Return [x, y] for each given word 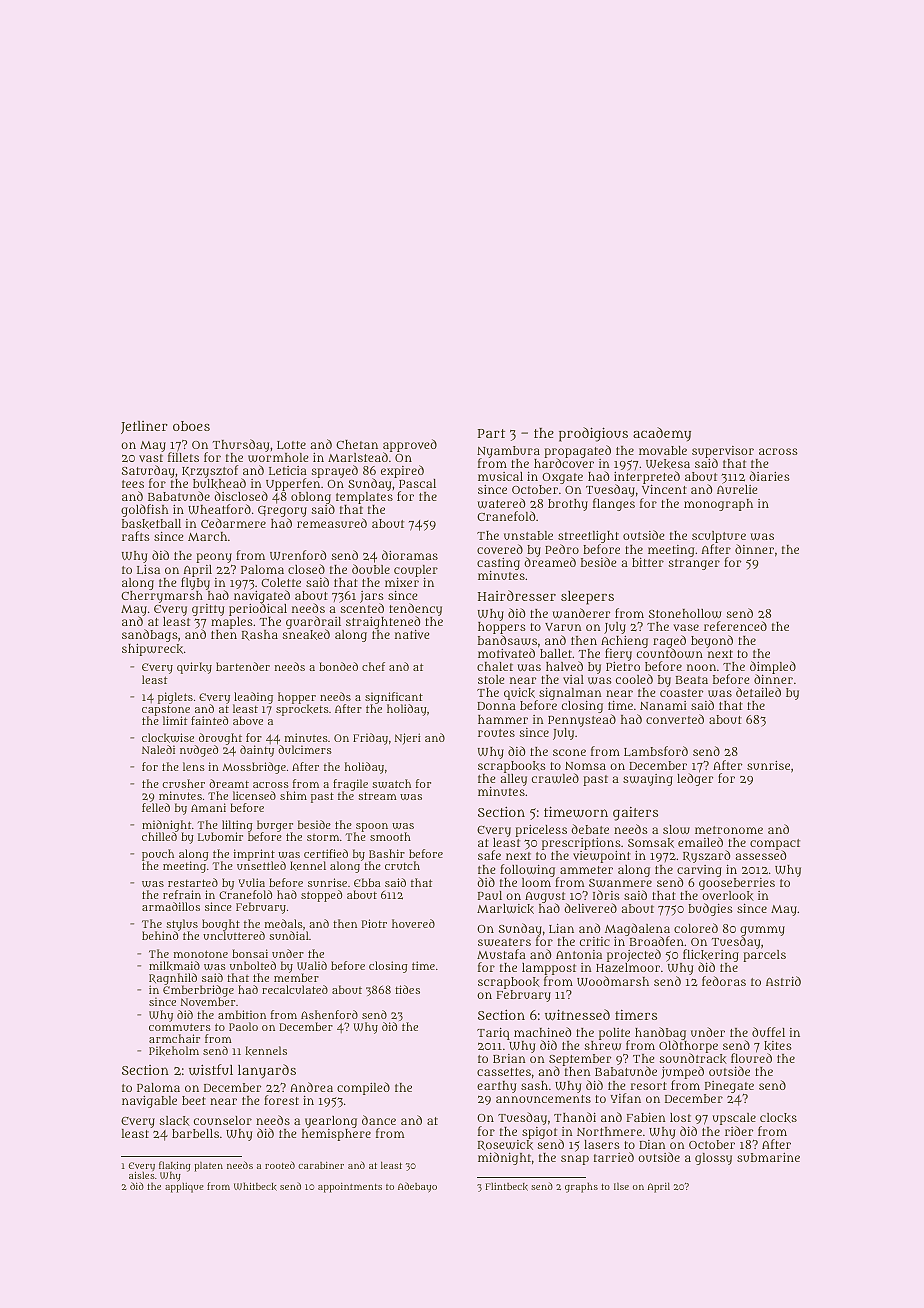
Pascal [417, 483]
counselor [222, 1120]
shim [293, 795]
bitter [648, 562]
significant [394, 698]
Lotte [291, 445]
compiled [363, 1088]
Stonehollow [685, 614]
